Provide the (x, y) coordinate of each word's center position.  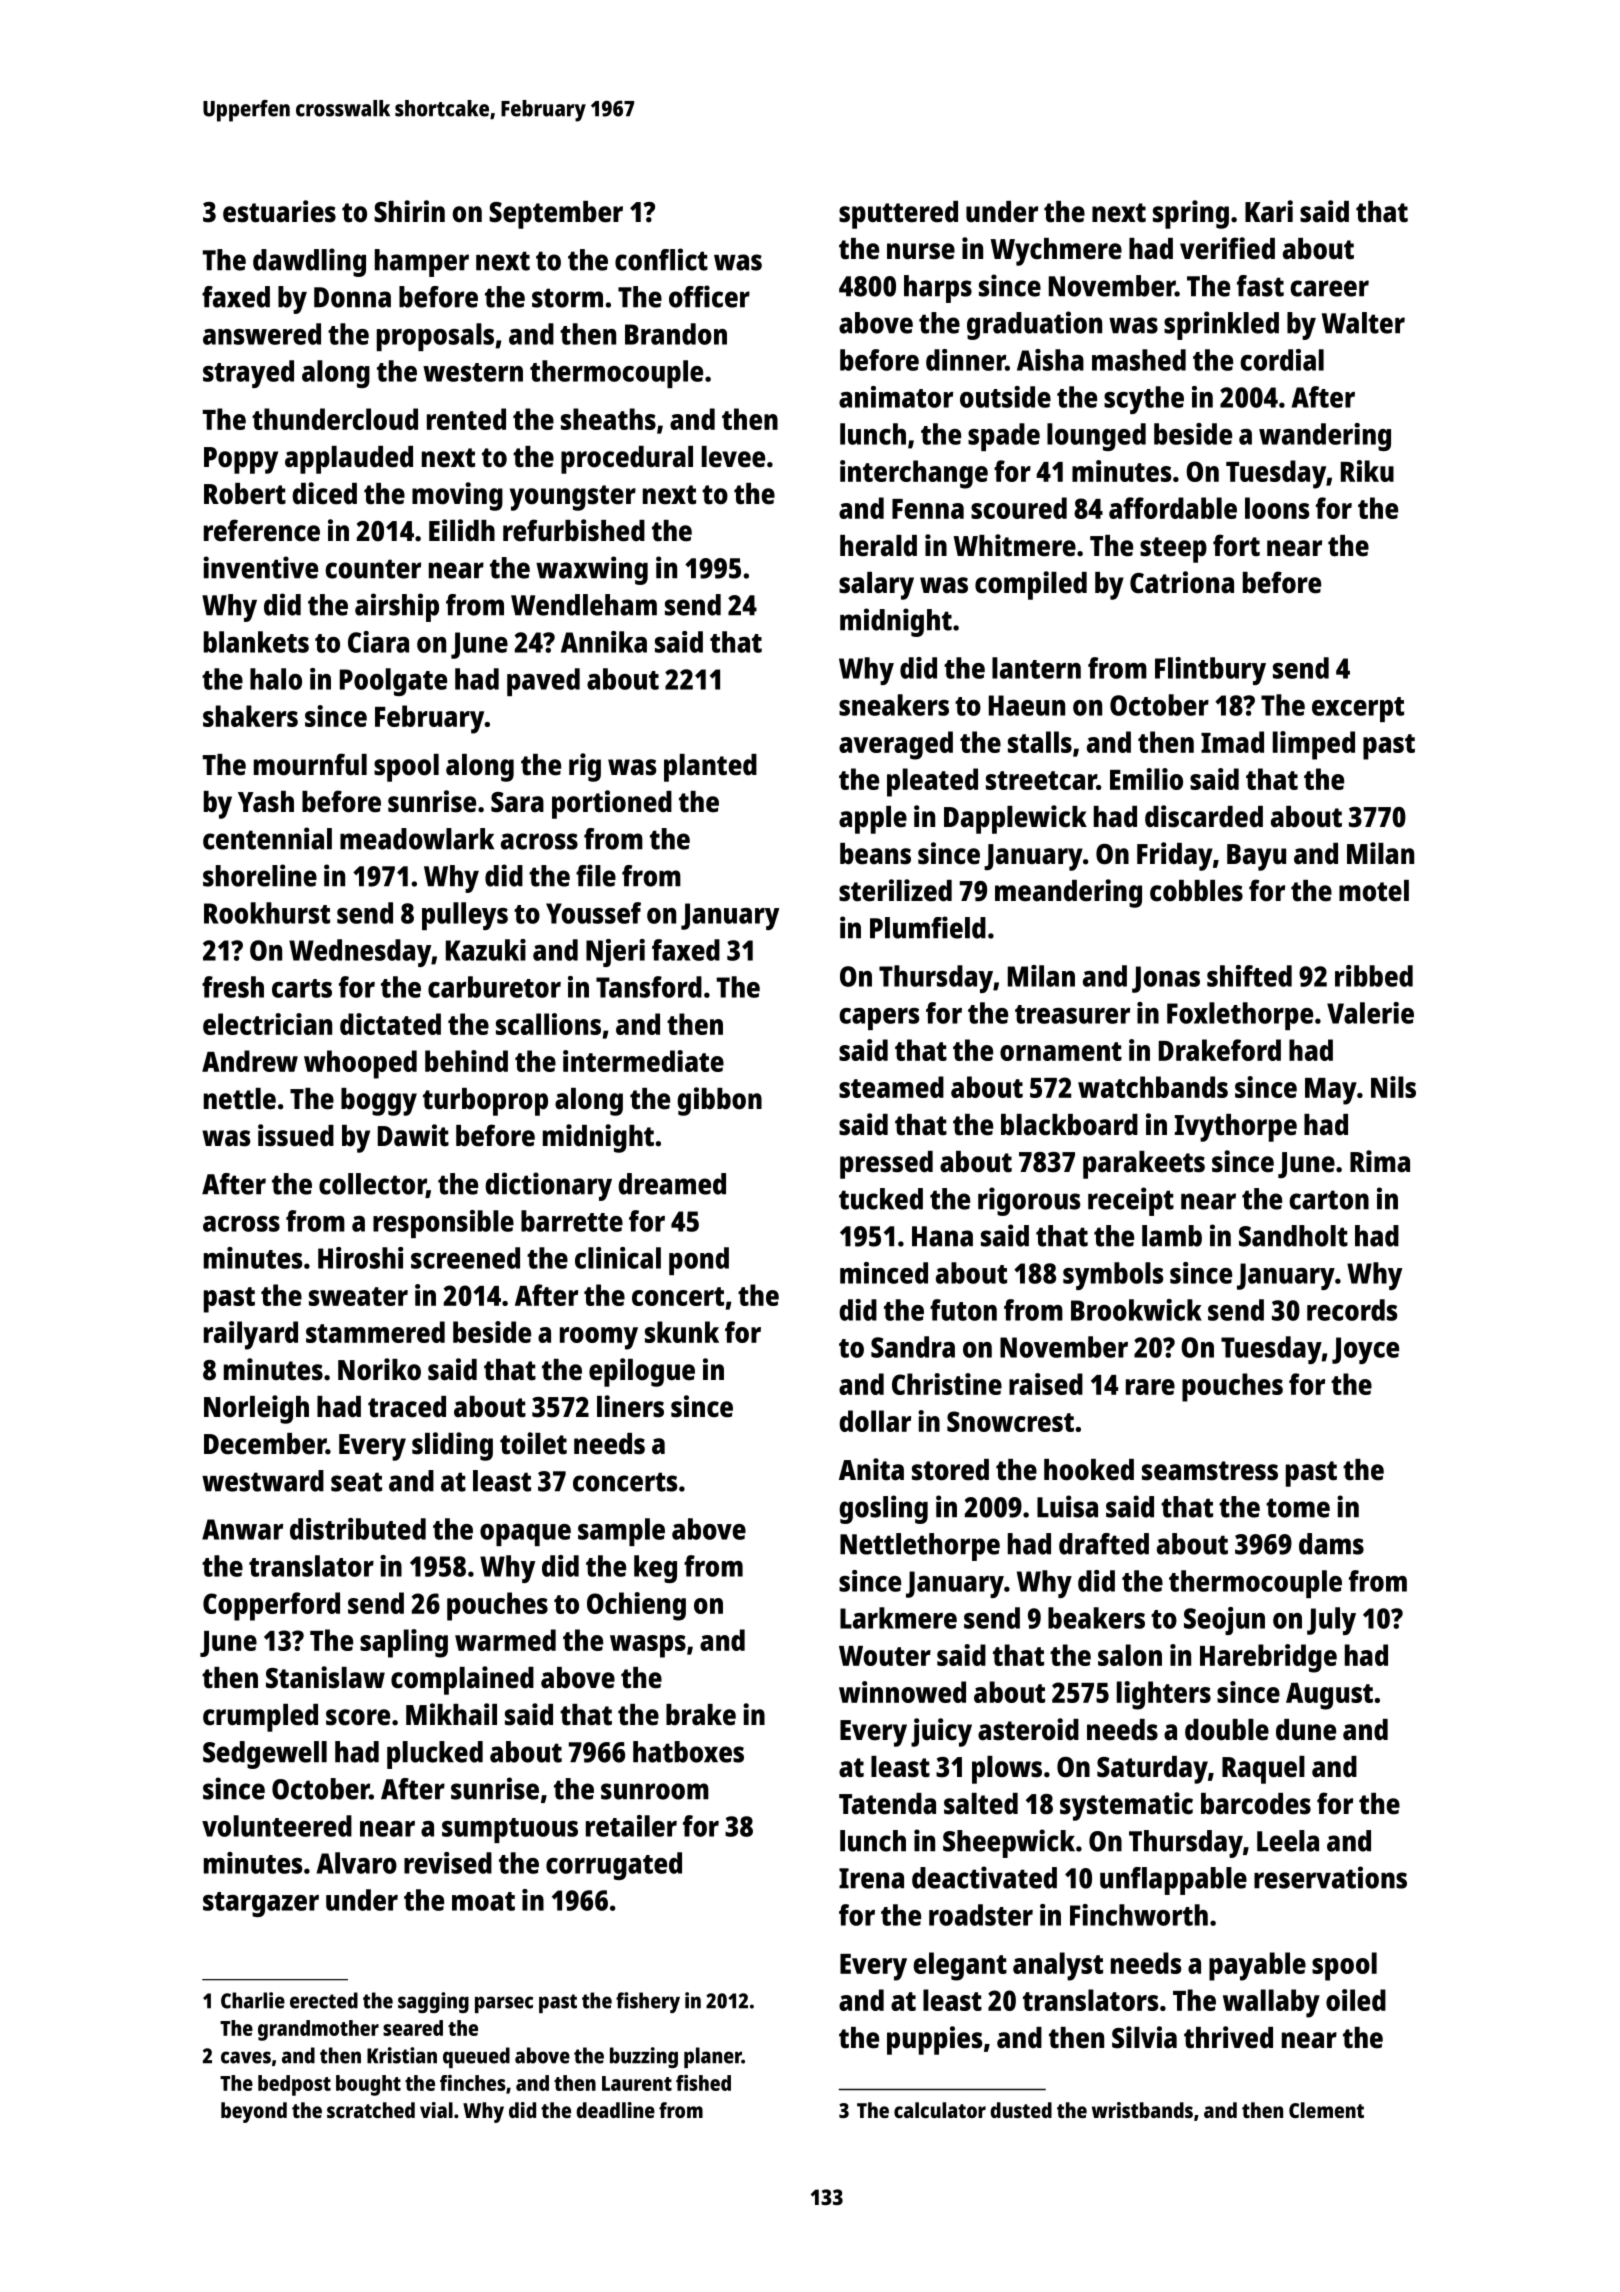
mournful (310, 764)
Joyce (1365, 1350)
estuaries (279, 211)
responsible (443, 1224)
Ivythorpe (1236, 1128)
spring (1191, 214)
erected (324, 2000)
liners (630, 1406)
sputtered (898, 215)
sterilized (895, 890)
